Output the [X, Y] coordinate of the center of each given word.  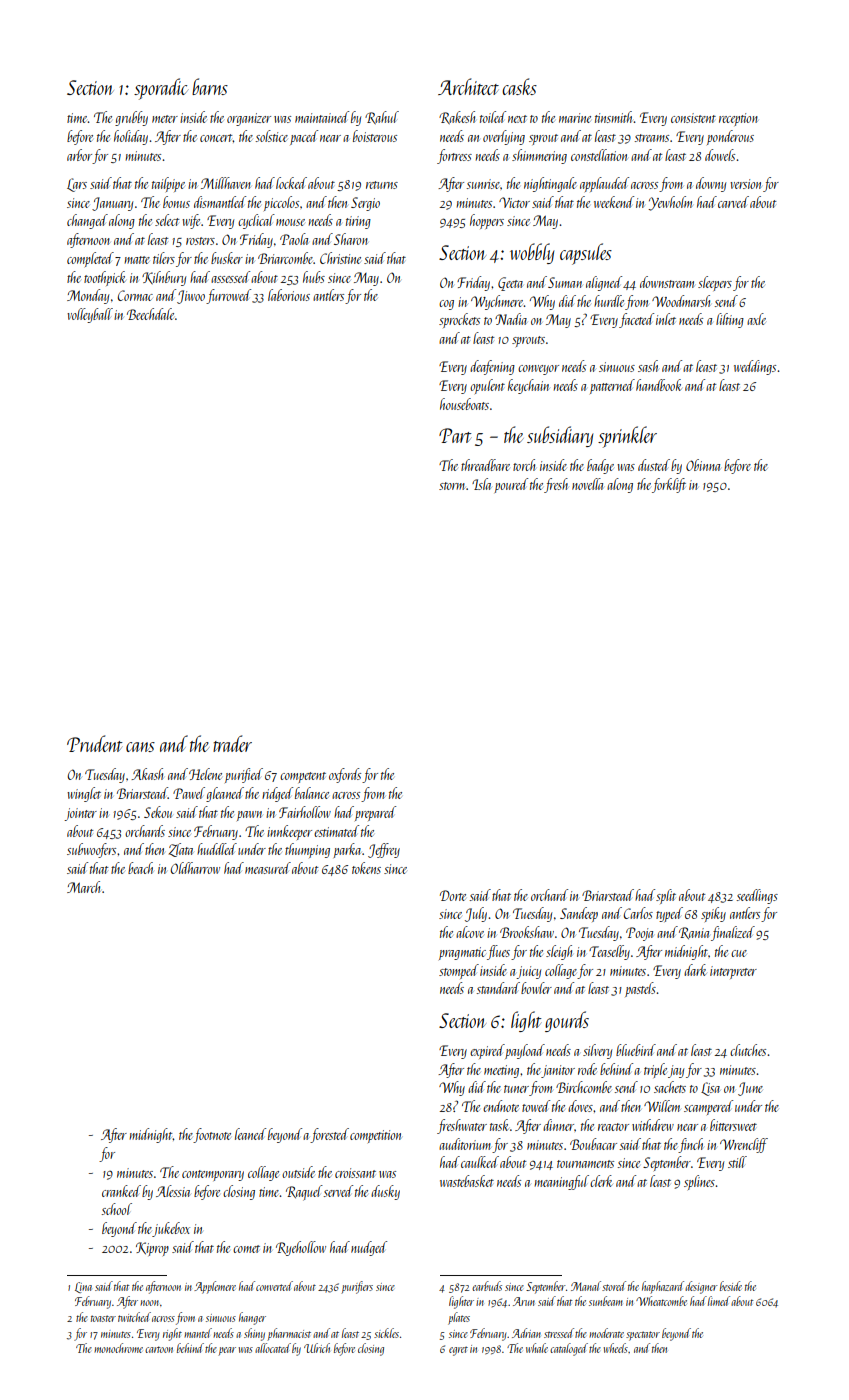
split [666, 896]
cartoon [159, 1349]
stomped [459, 971]
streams [652, 138]
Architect [468, 86]
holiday [131, 137]
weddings [755, 367]
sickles [386, 1333]
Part [455, 435]
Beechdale [150, 314]
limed [719, 1301]
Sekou [158, 812]
